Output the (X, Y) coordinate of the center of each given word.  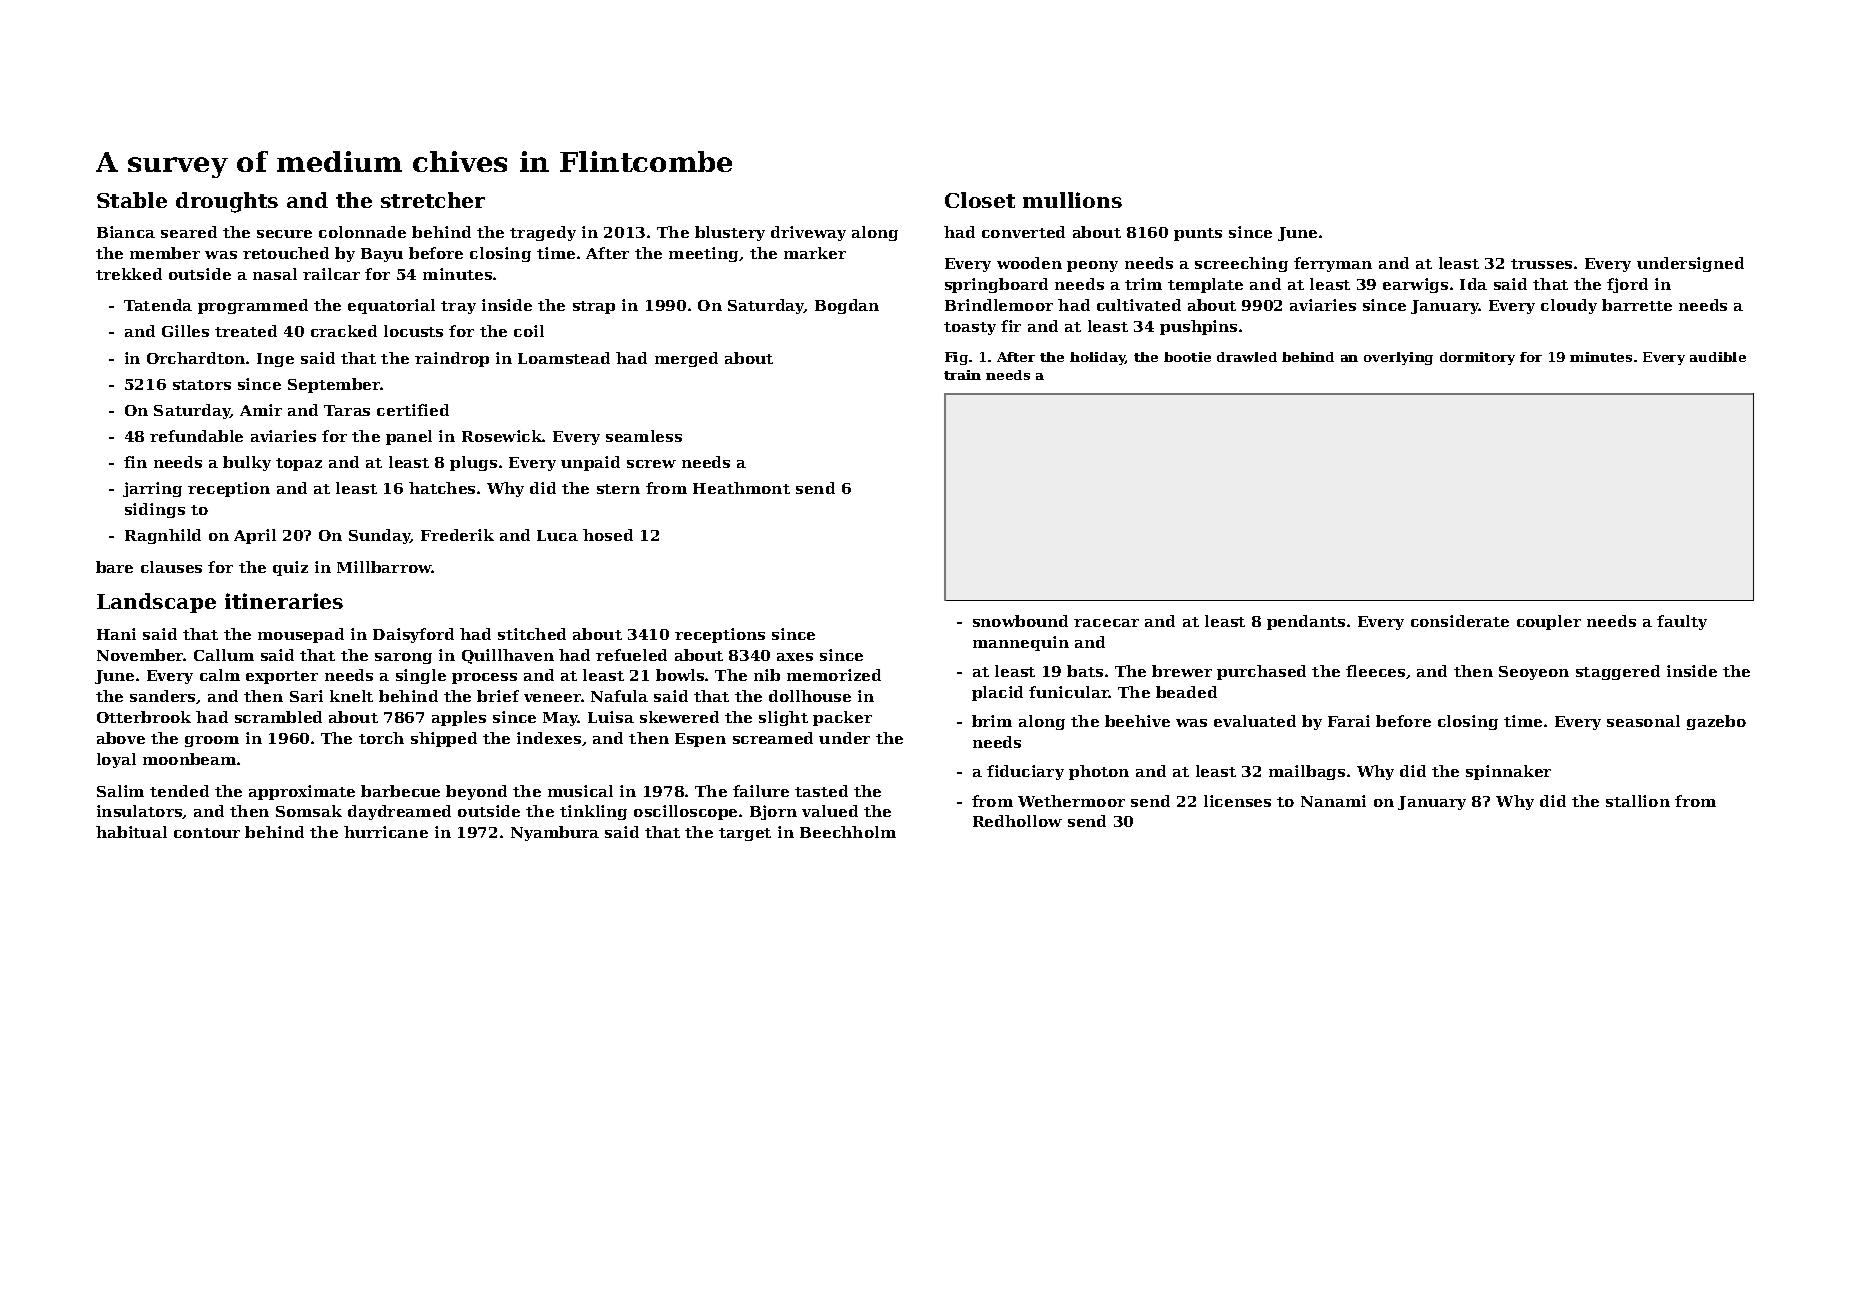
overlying (1398, 358)
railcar (331, 274)
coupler (1549, 622)
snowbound (1020, 621)
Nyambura (555, 833)
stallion (1638, 801)
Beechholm (848, 832)
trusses (1541, 264)
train (962, 375)
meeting (703, 254)
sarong (403, 658)
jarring (152, 489)
